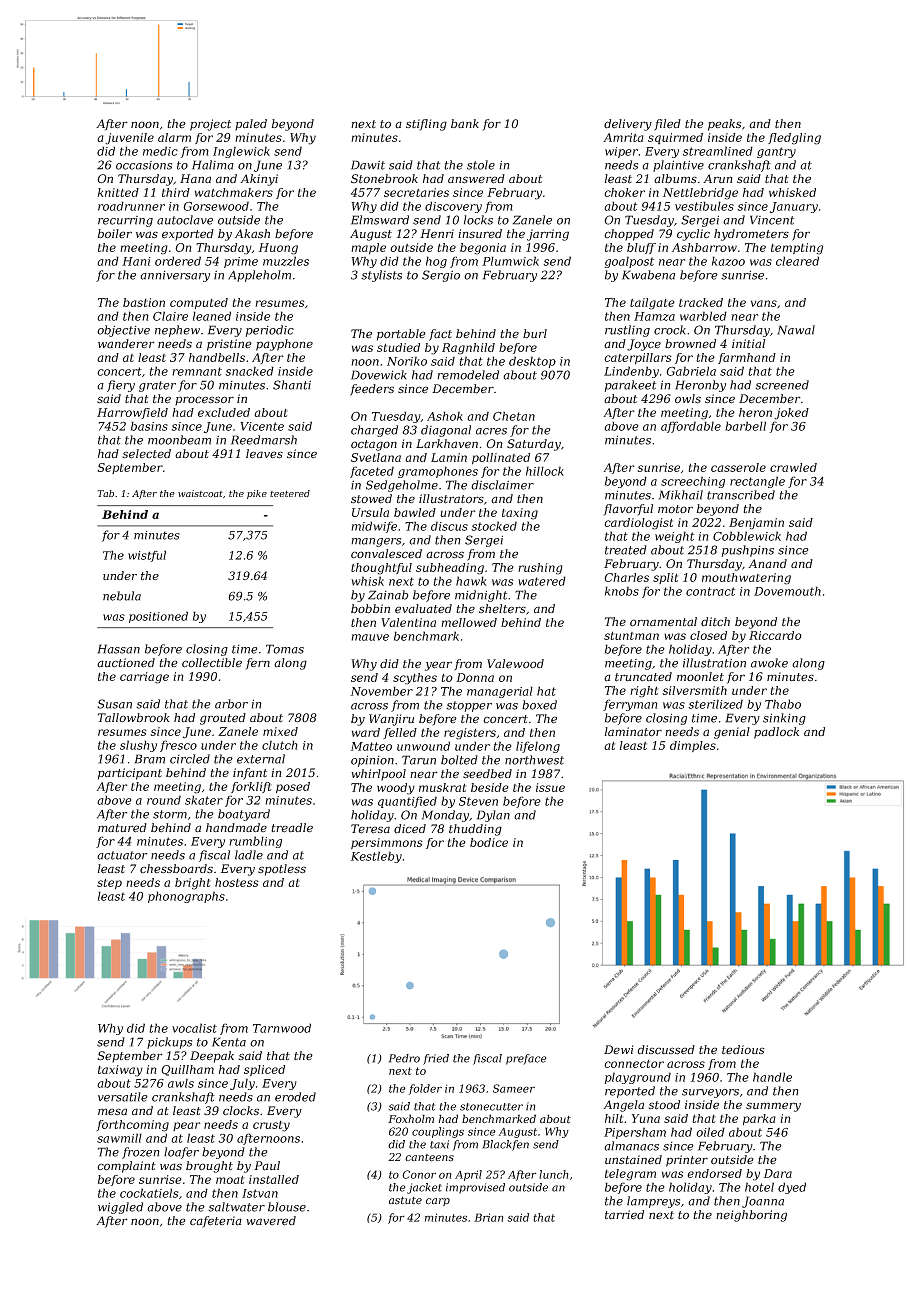  Describe the element at coordinates (271, 1221) in the screenshot. I see `wavered` at that location.
